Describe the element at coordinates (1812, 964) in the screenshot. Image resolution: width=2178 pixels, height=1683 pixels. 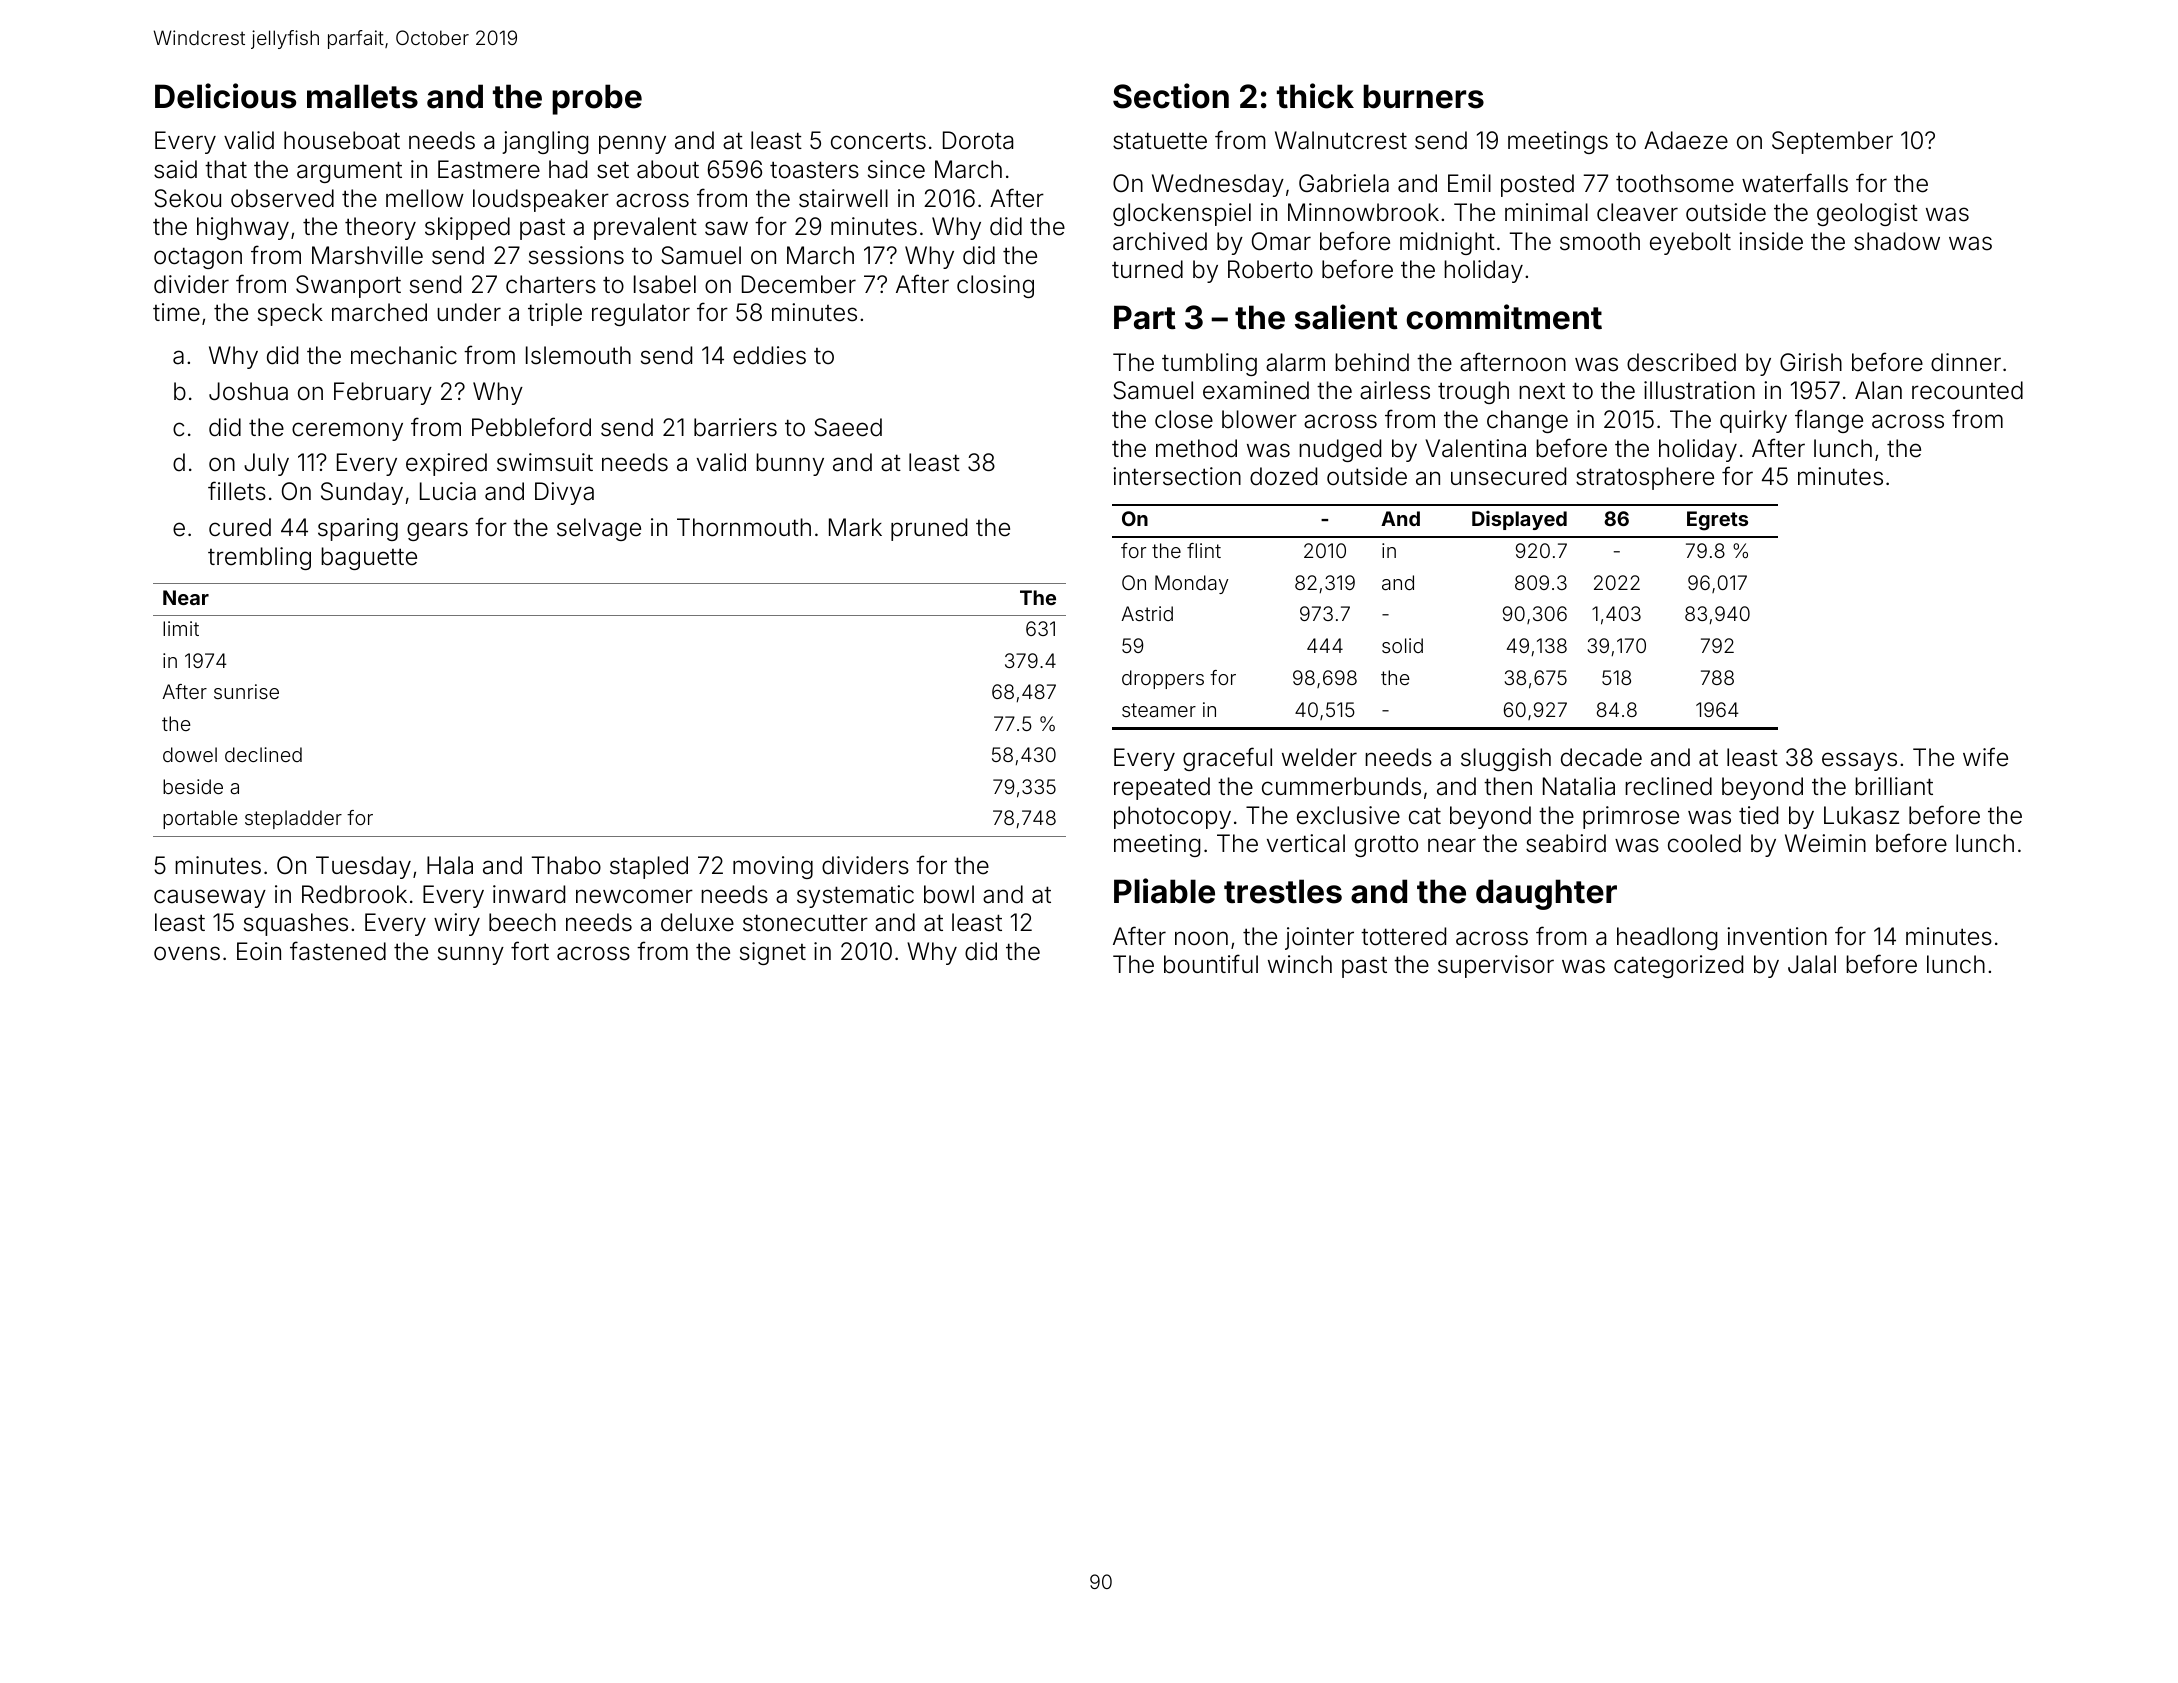
I see `Jalal` at that location.
